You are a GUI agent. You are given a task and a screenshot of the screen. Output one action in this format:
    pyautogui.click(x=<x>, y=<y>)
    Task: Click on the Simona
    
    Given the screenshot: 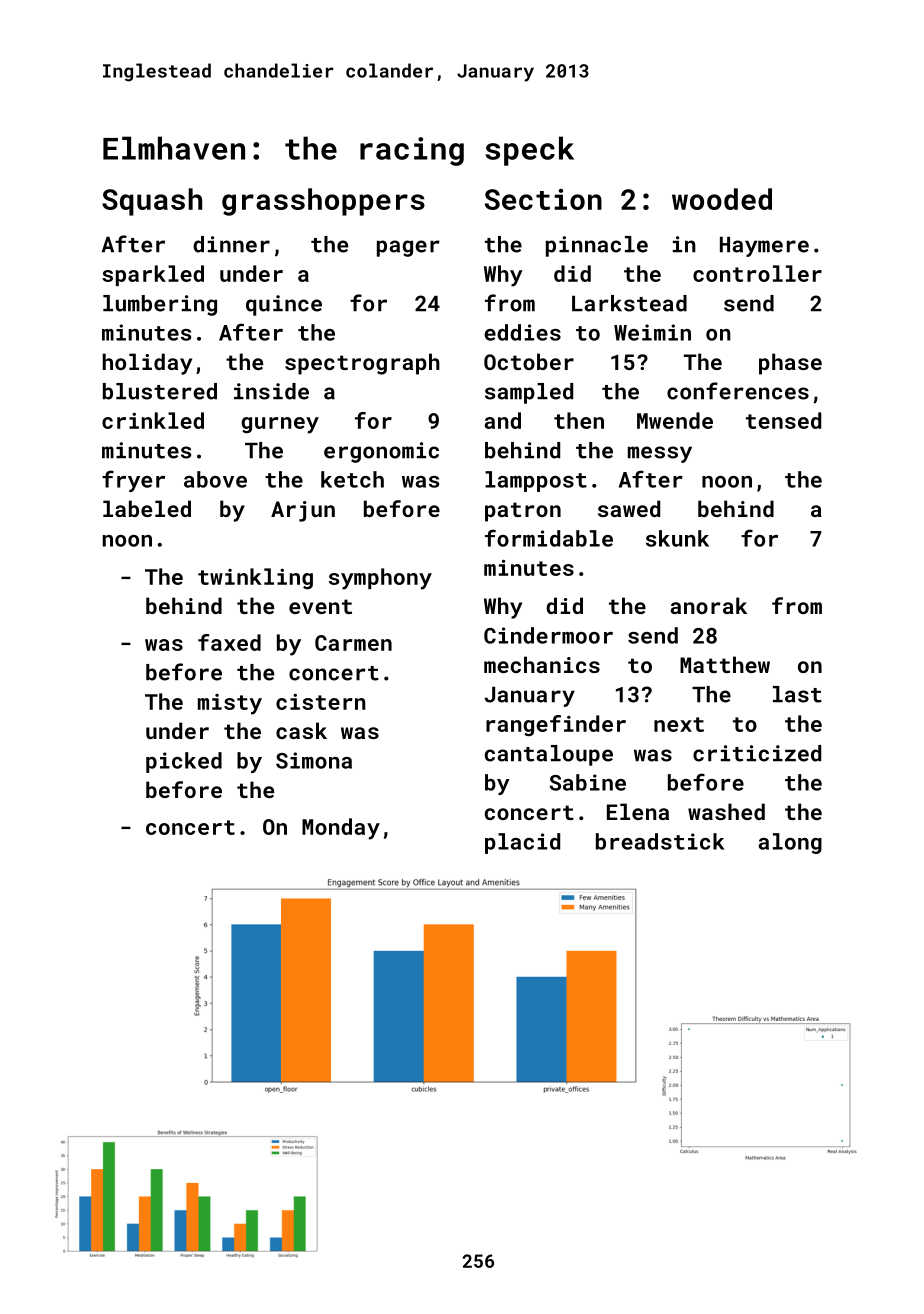 What is the action you would take?
    pyautogui.click(x=314, y=760)
